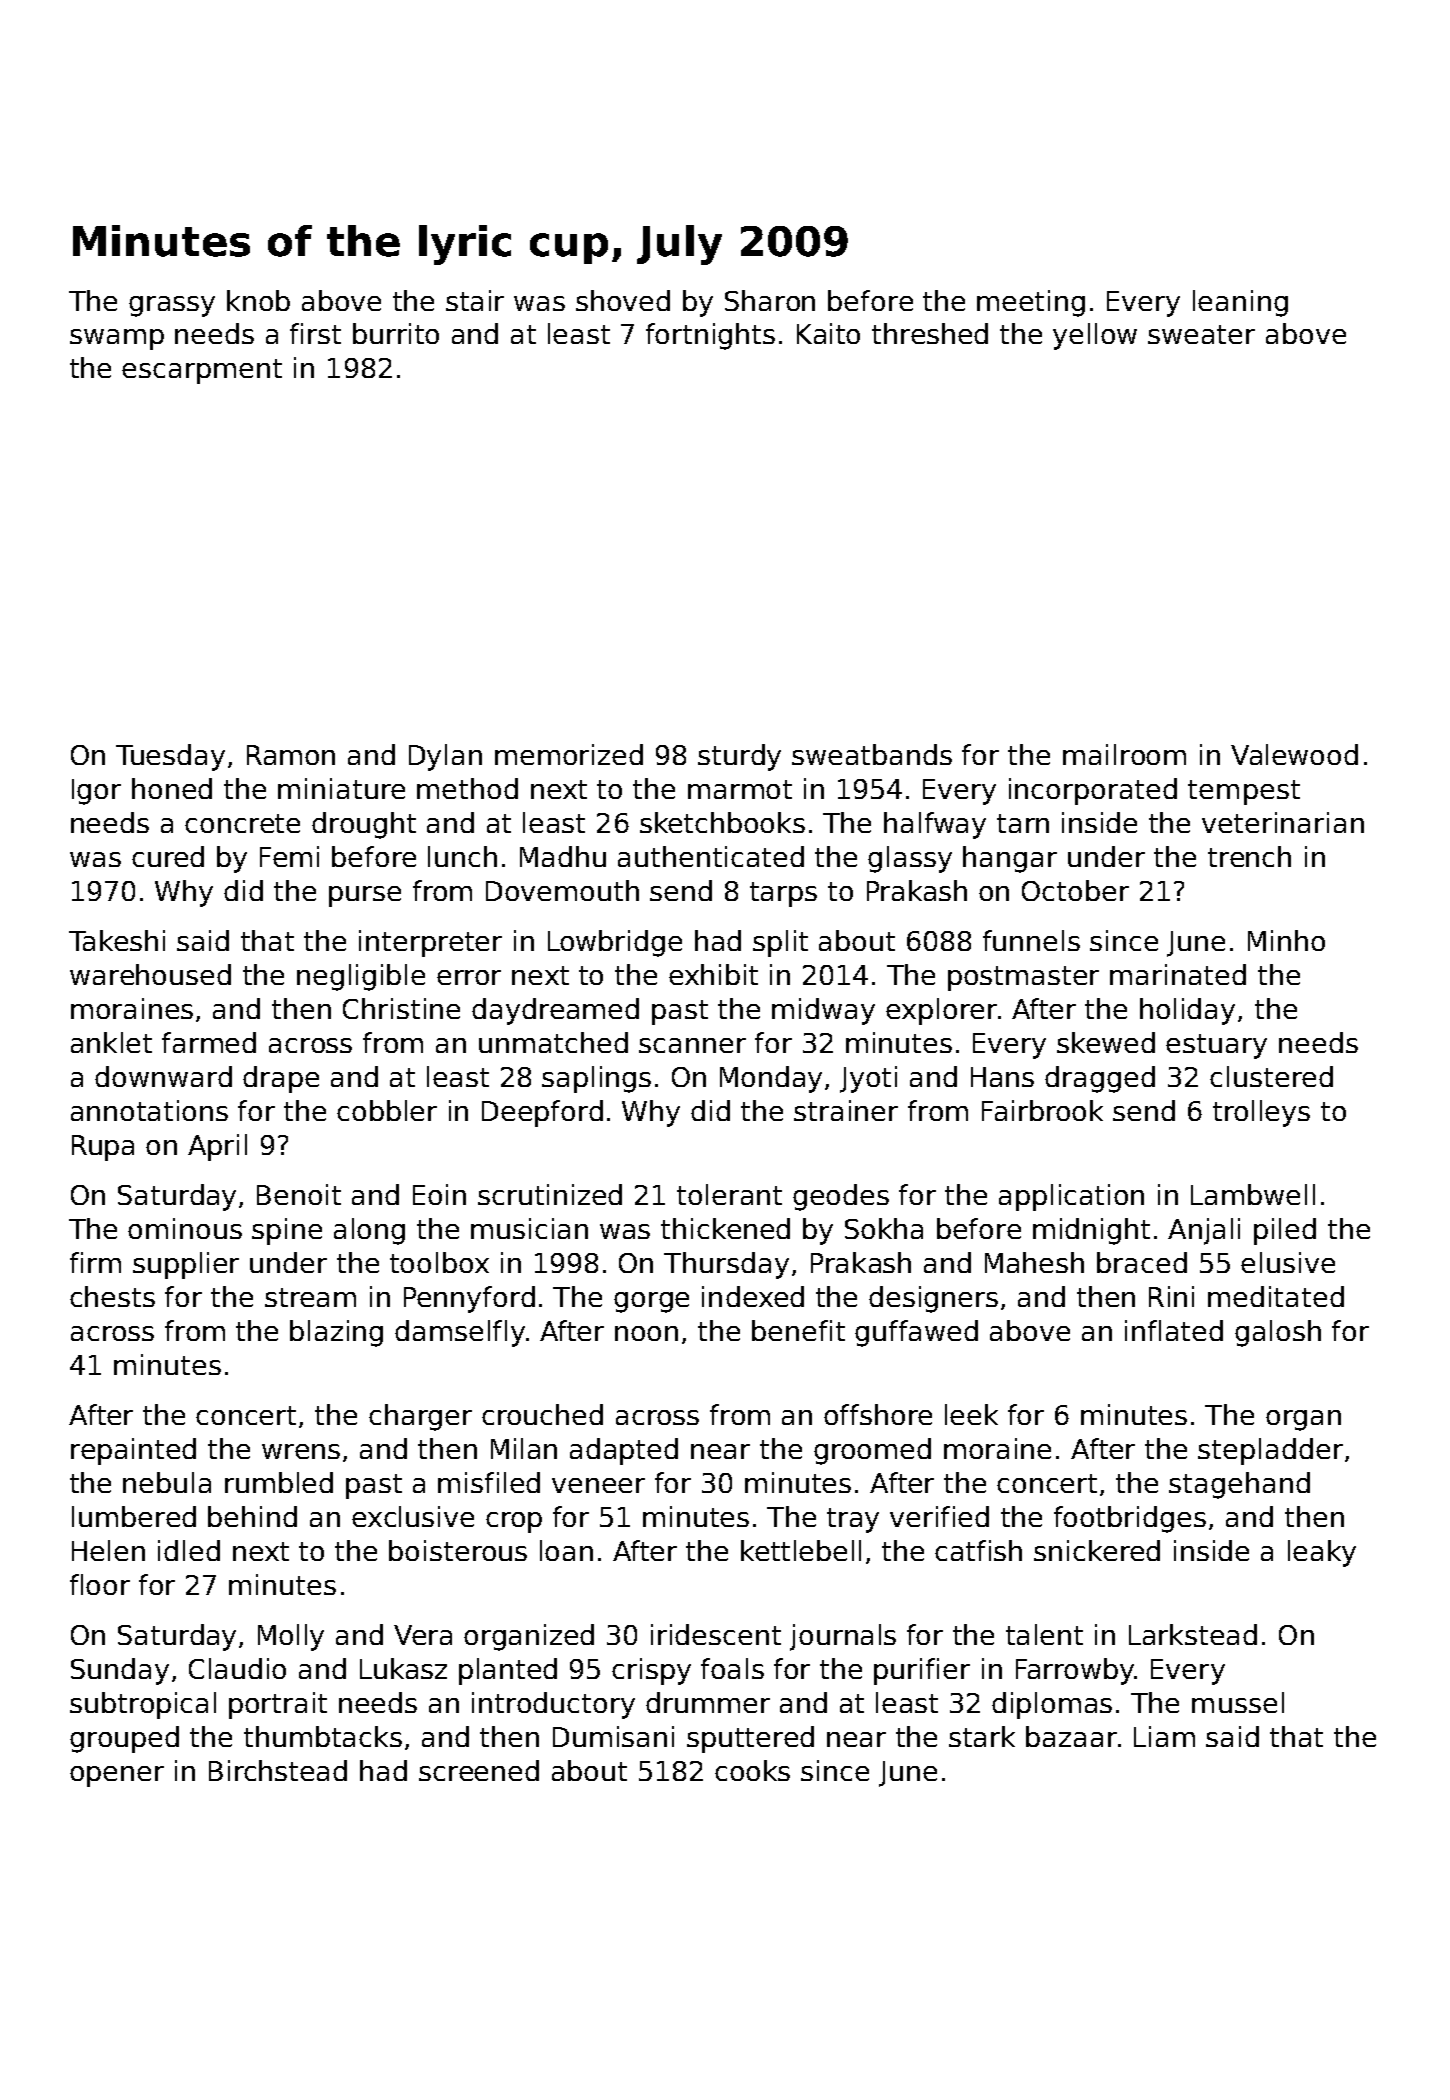 This page has height=2100, width=1450. I want to click on shoved, so click(623, 300).
